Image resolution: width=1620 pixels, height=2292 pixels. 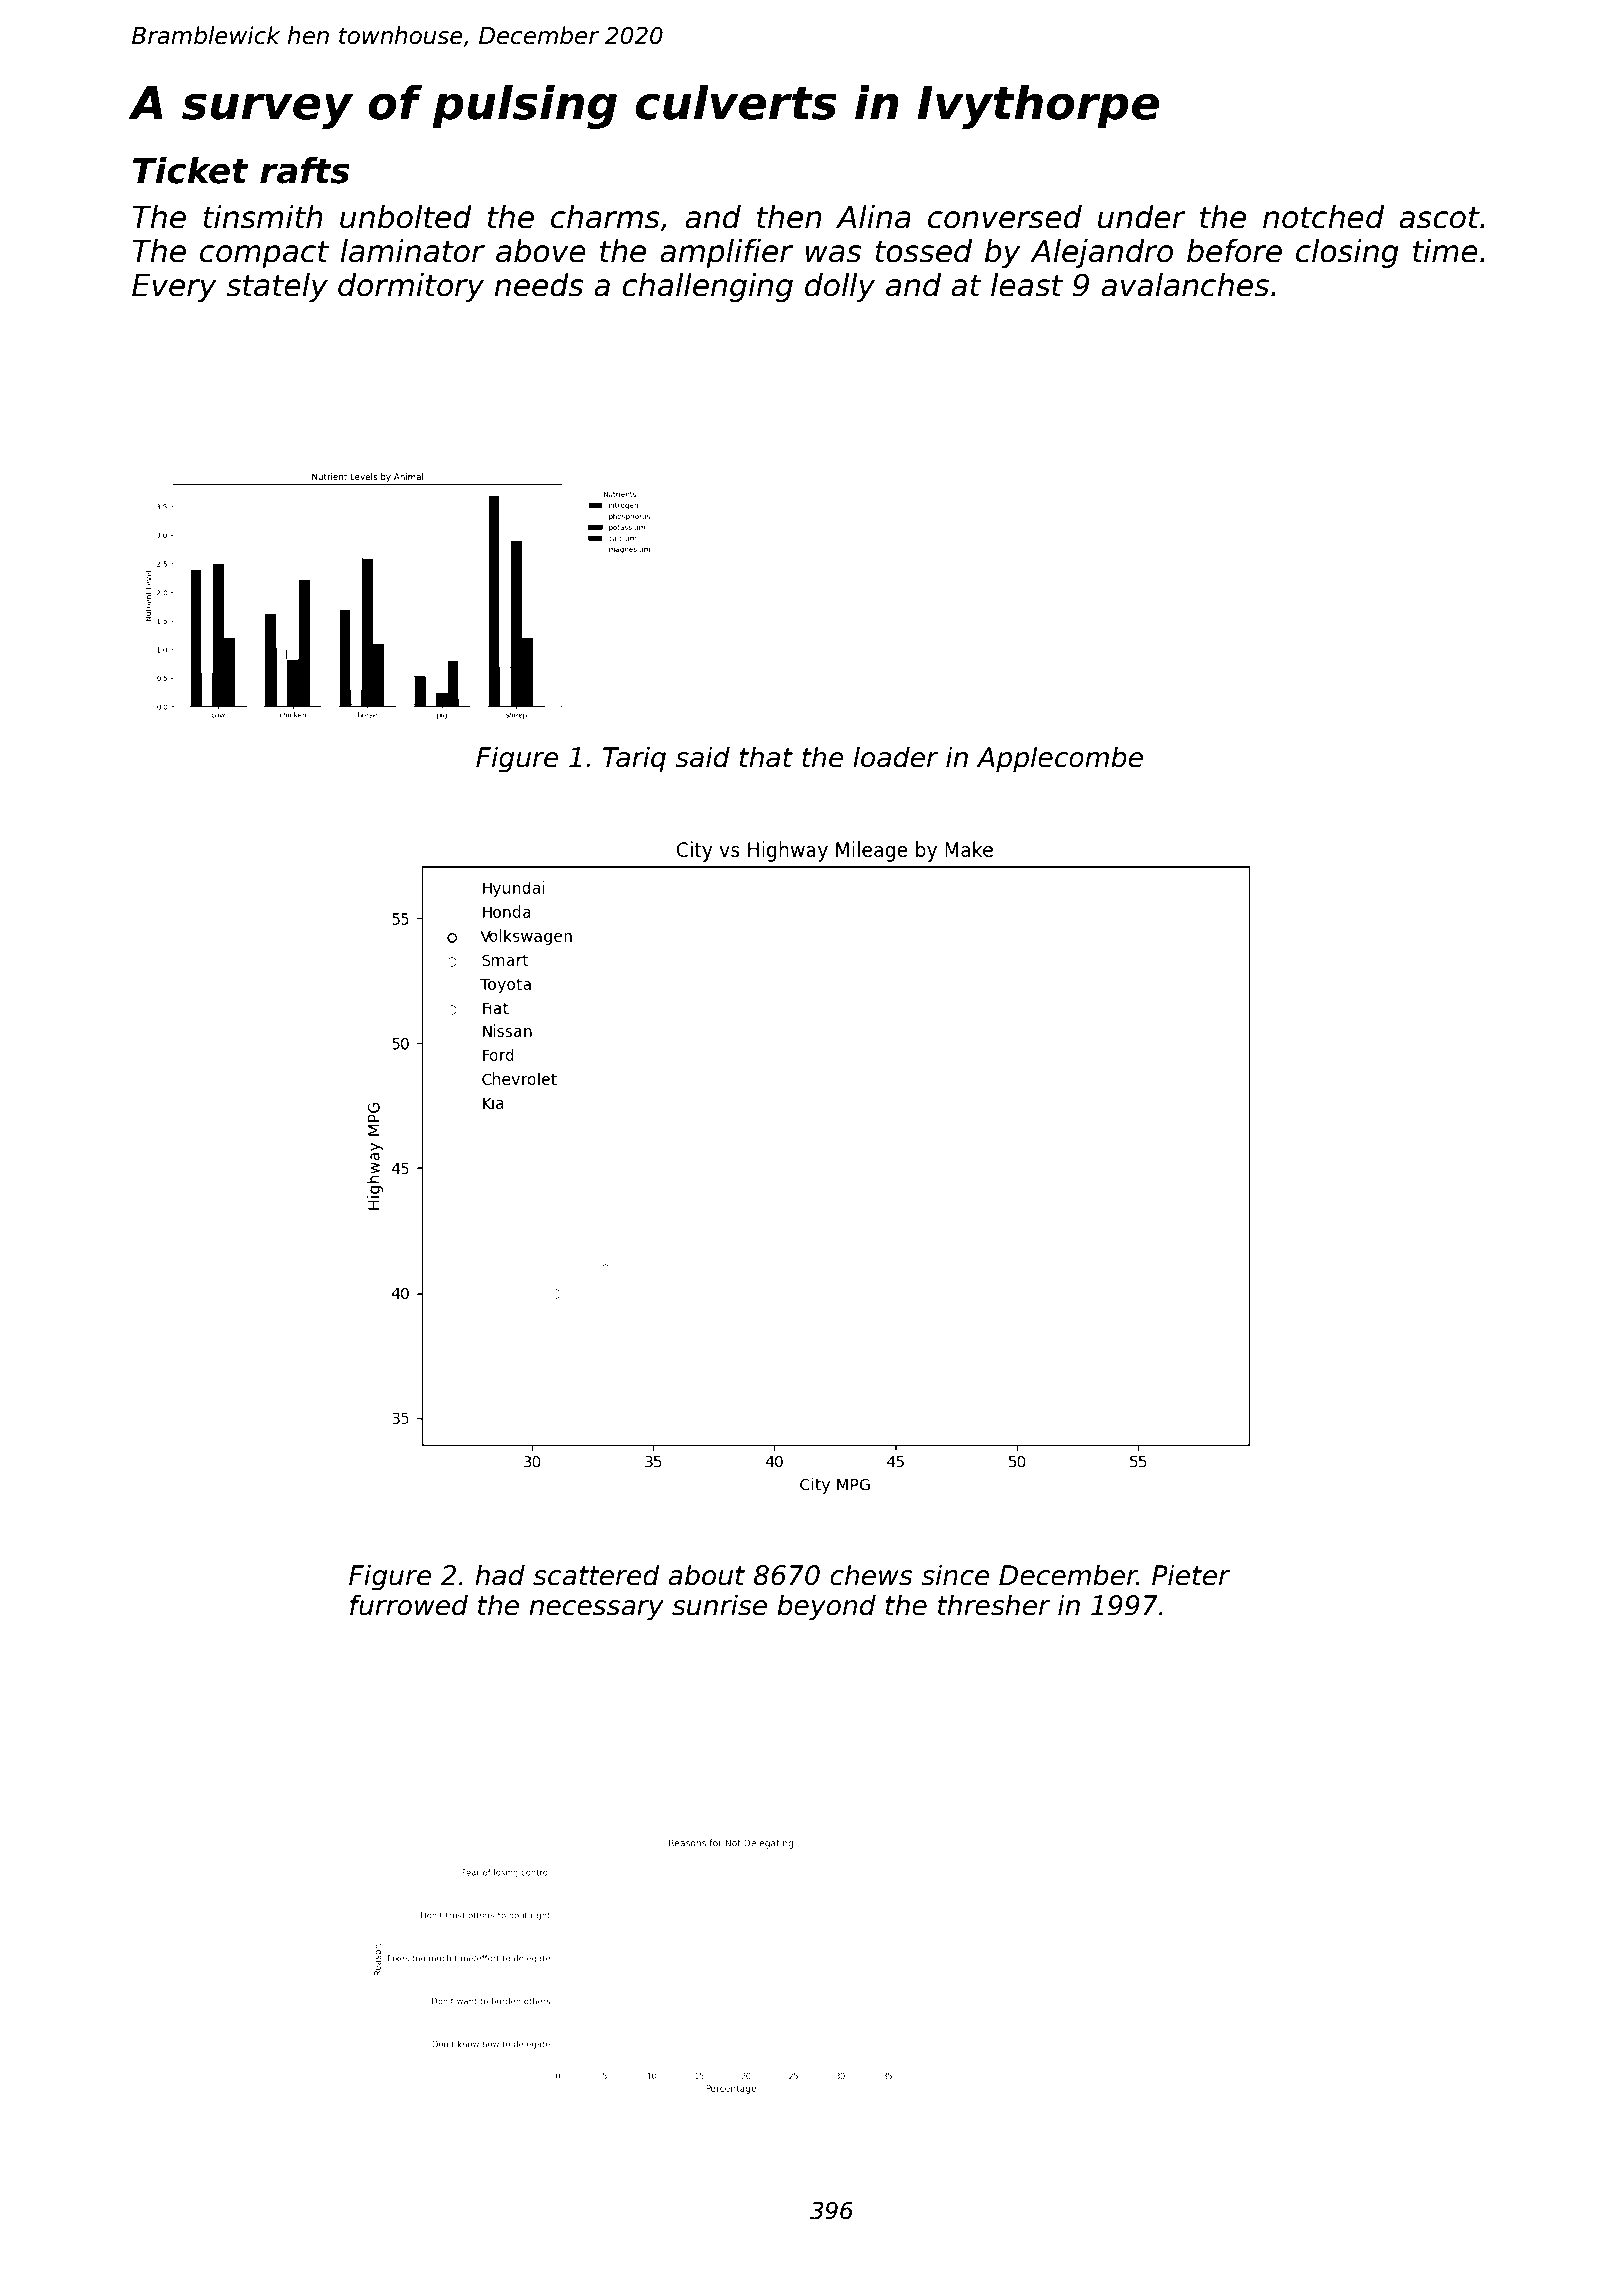 I want to click on rafts, so click(x=305, y=170).
